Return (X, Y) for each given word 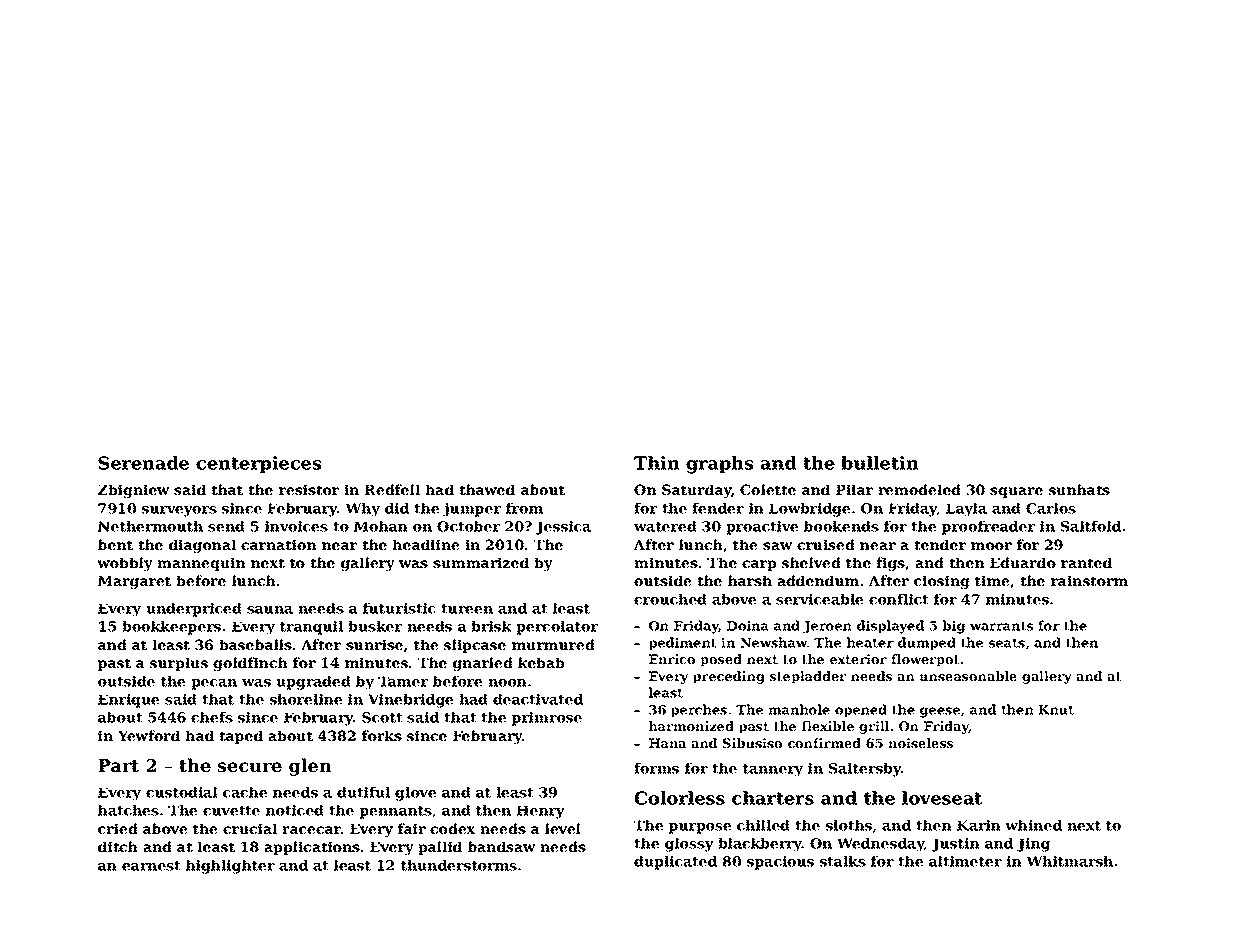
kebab (541, 662)
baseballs (255, 644)
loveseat (942, 798)
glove (416, 794)
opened (861, 710)
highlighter (230, 867)
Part (118, 766)
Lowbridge (810, 510)
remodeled (919, 489)
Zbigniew (134, 491)
